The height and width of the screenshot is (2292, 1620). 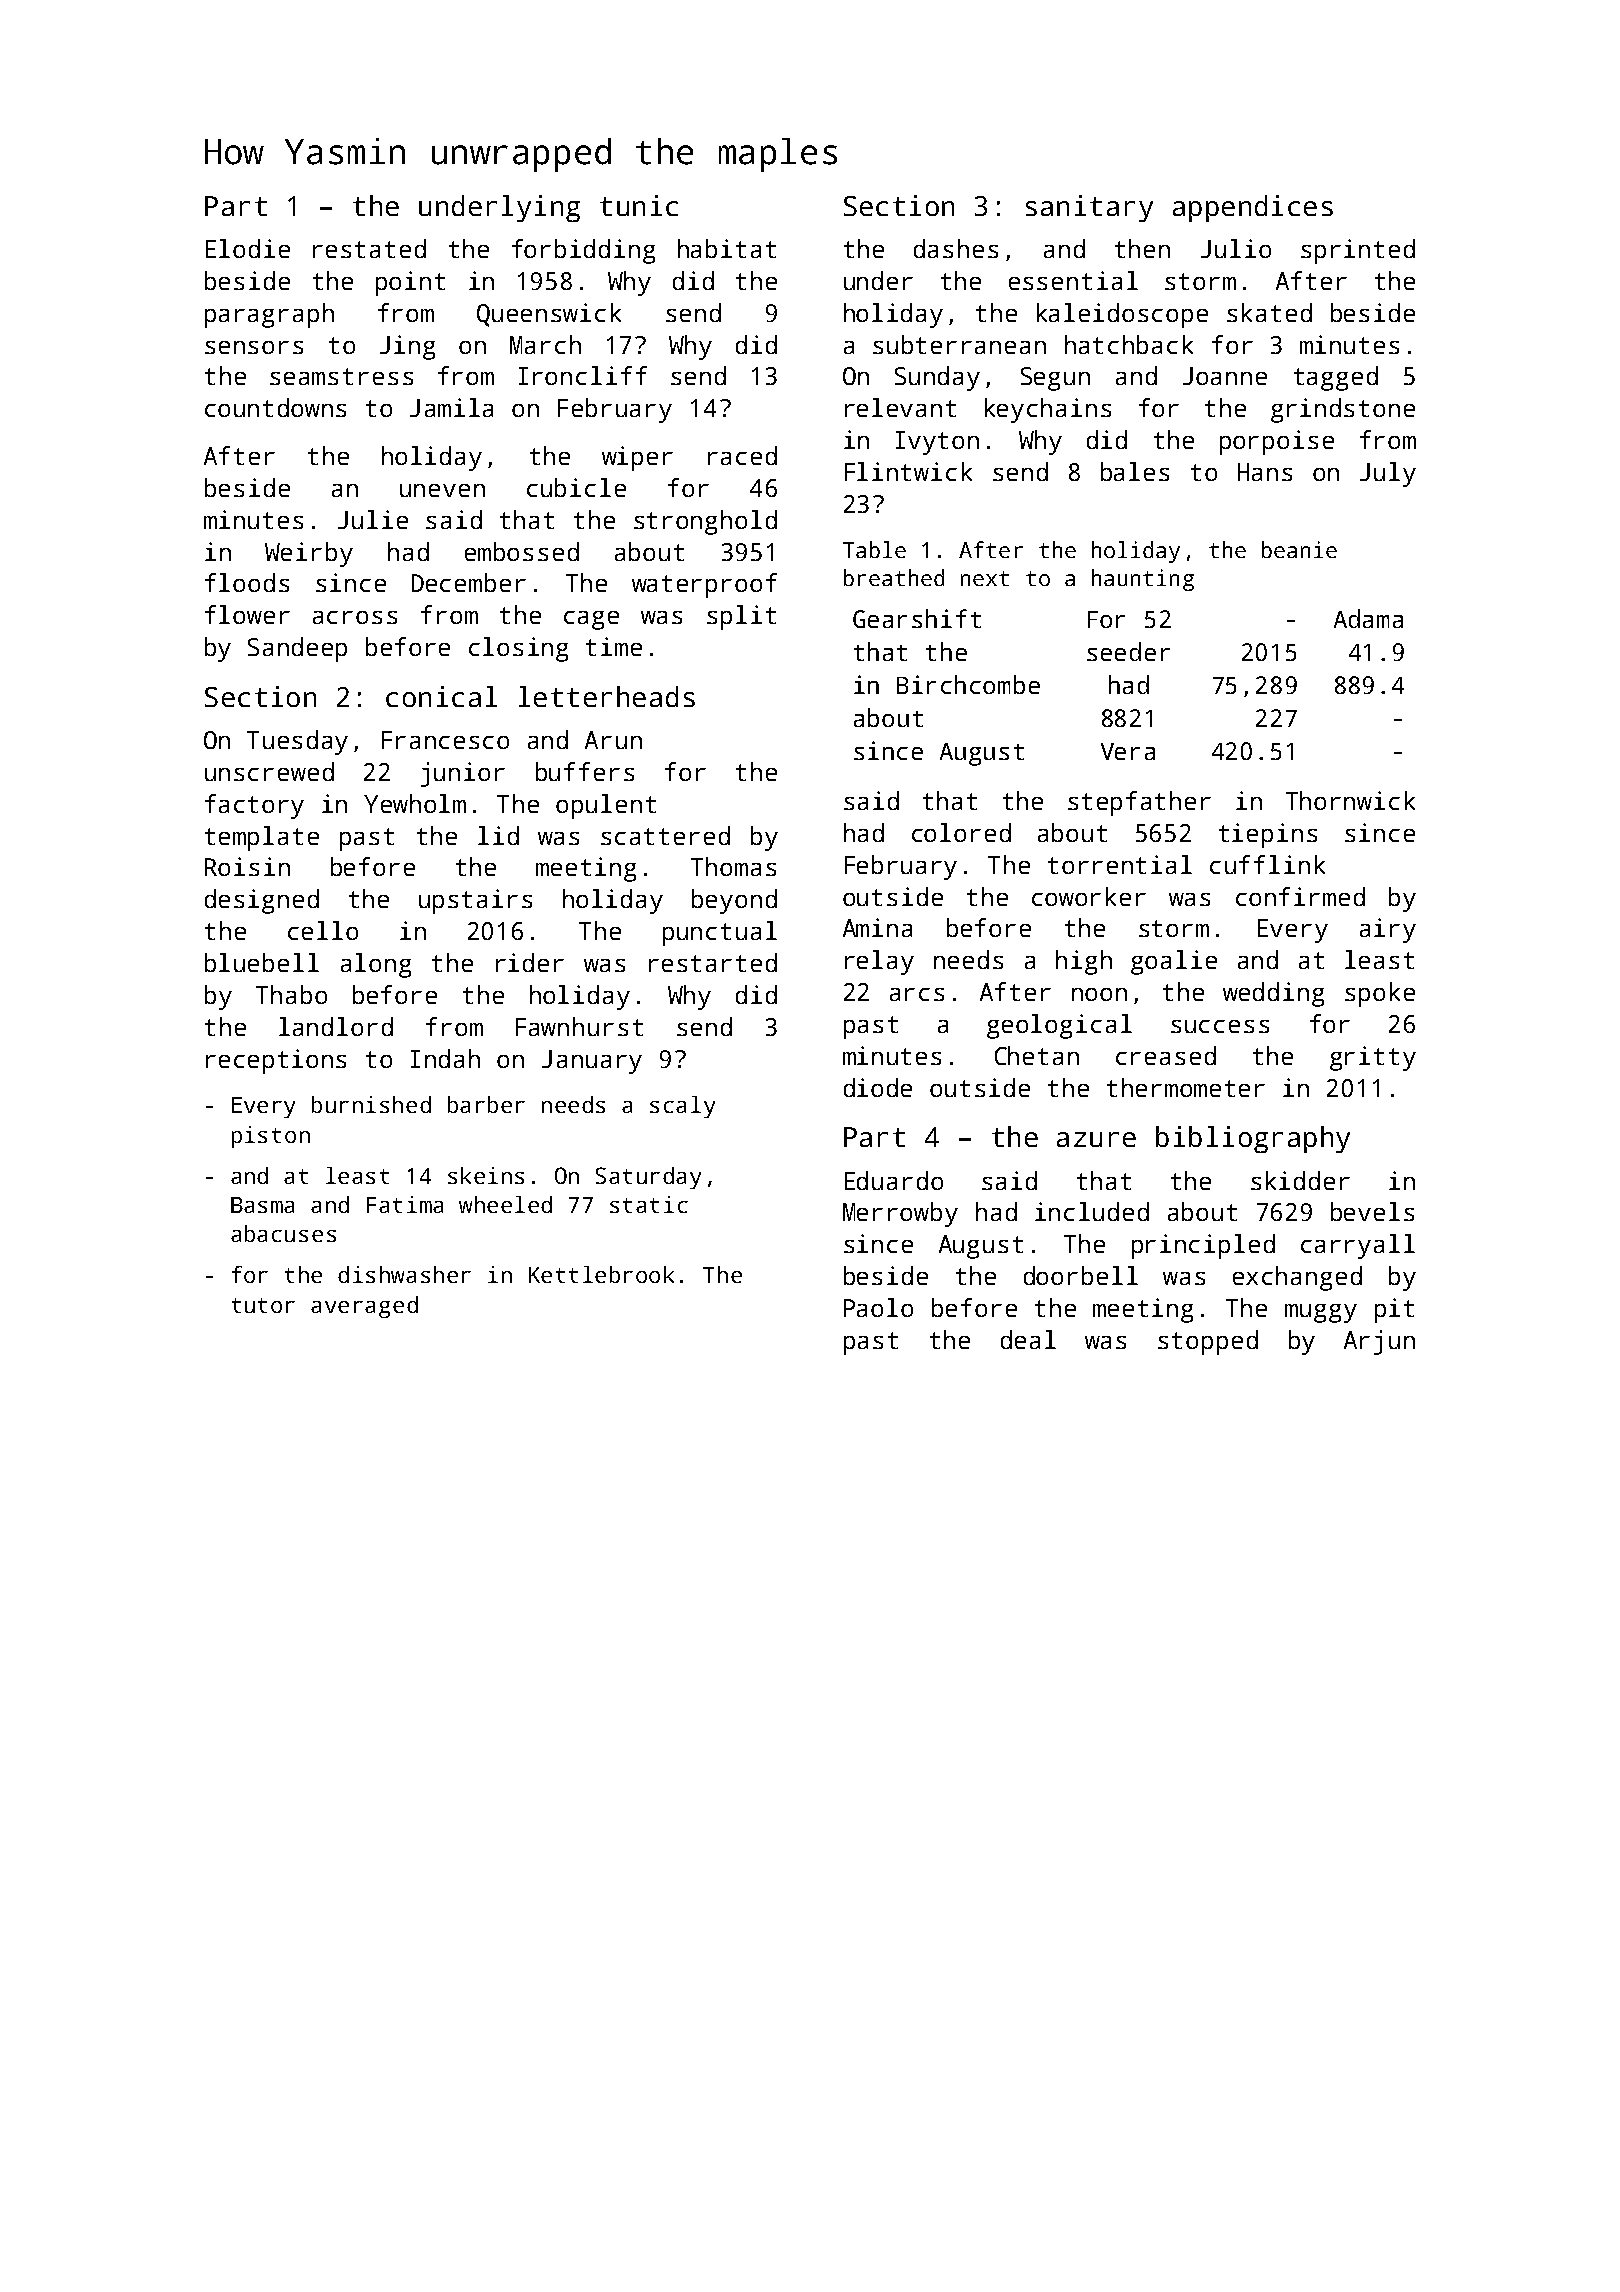 What do you see at coordinates (968, 684) in the screenshot?
I see `Birchcombe` at bounding box center [968, 684].
